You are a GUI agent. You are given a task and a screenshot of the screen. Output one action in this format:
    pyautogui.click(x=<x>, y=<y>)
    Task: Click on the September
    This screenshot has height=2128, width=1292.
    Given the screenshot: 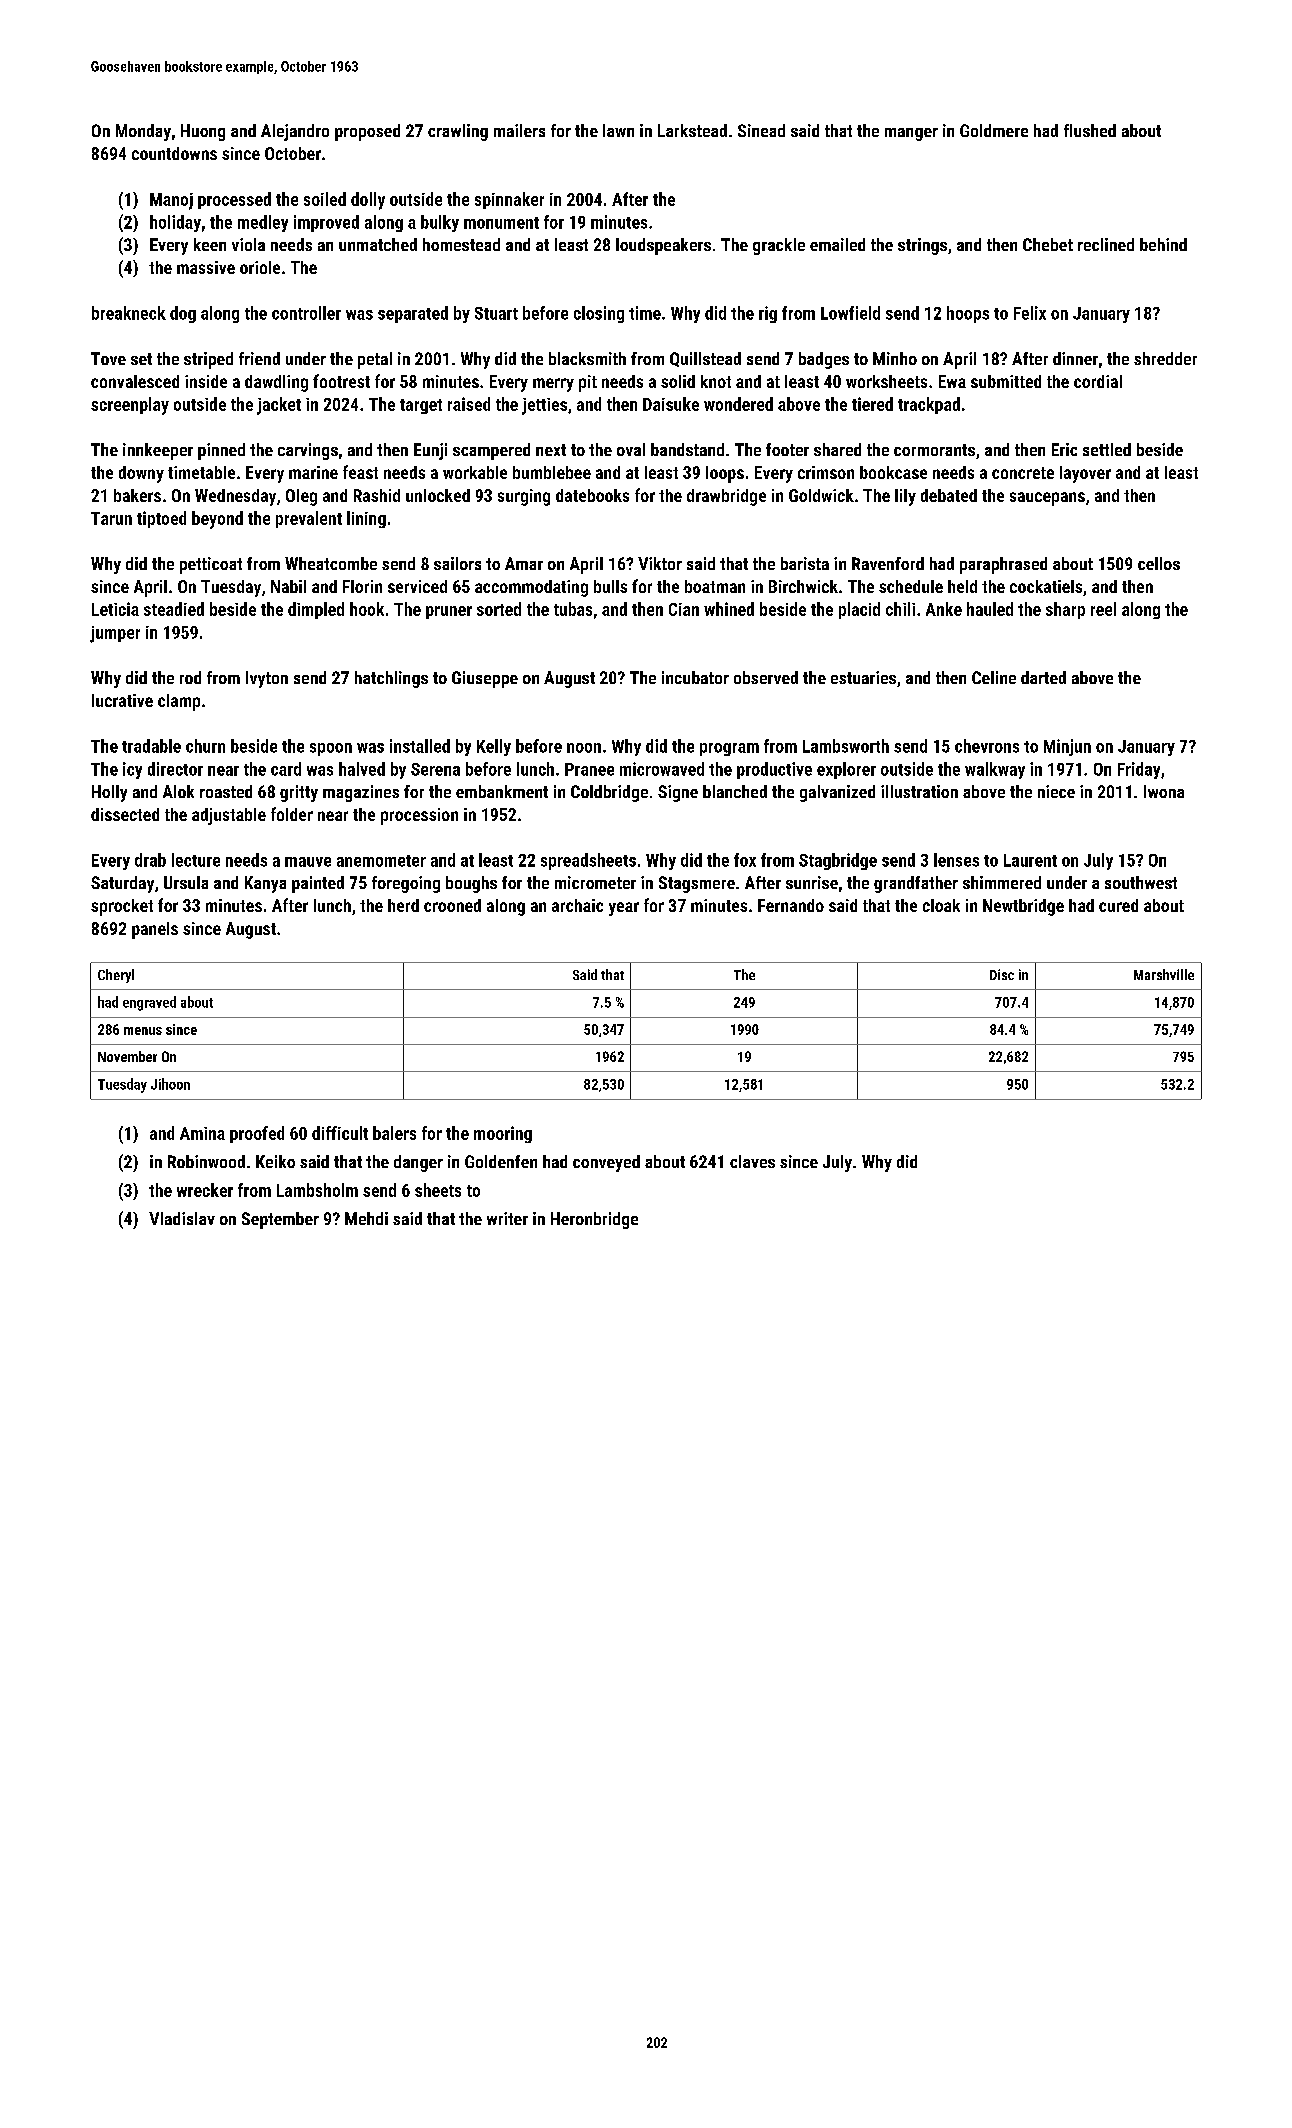 What is the action you would take?
    pyautogui.click(x=280, y=1220)
